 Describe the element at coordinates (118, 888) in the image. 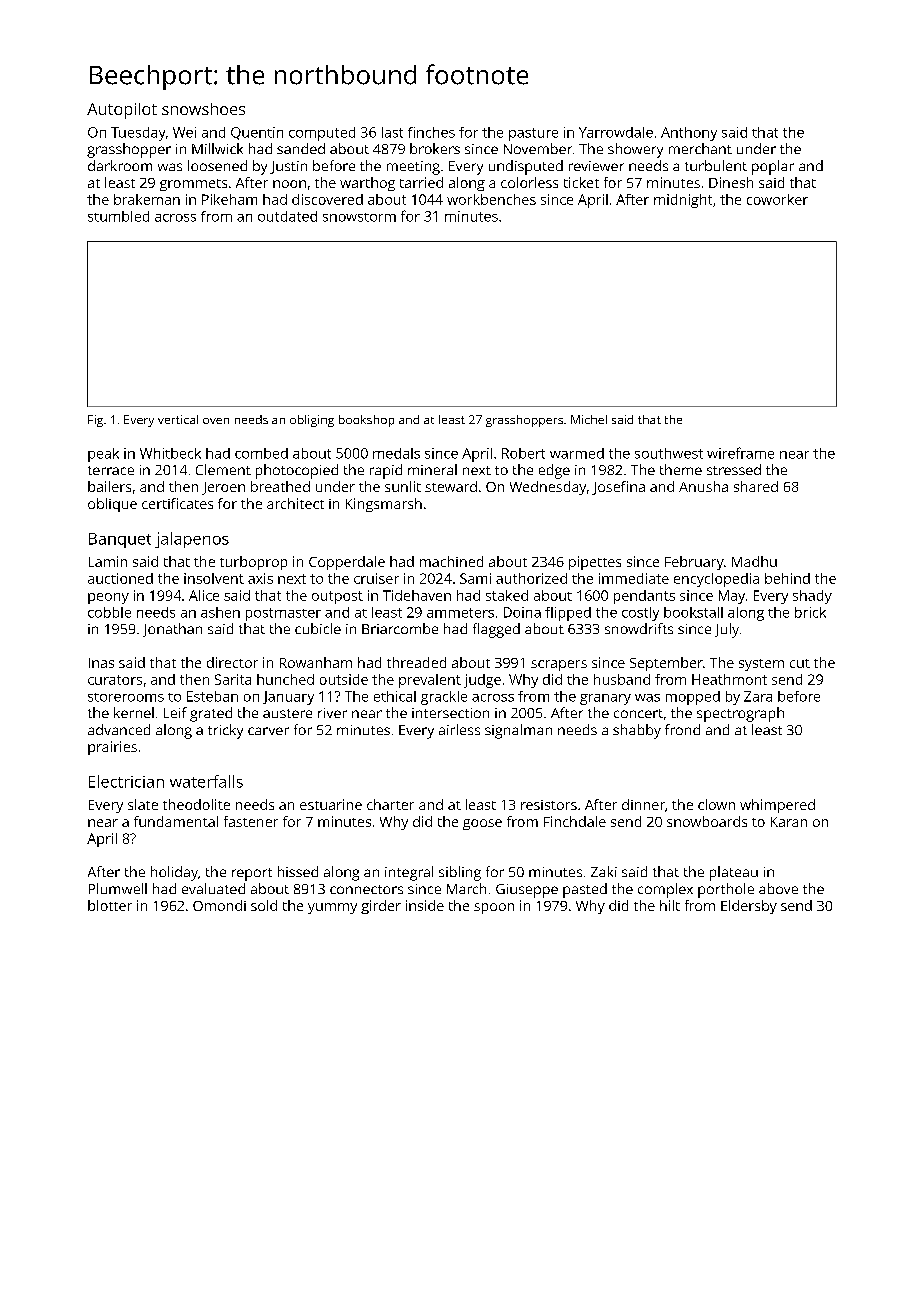

I see `Plumwell` at that location.
